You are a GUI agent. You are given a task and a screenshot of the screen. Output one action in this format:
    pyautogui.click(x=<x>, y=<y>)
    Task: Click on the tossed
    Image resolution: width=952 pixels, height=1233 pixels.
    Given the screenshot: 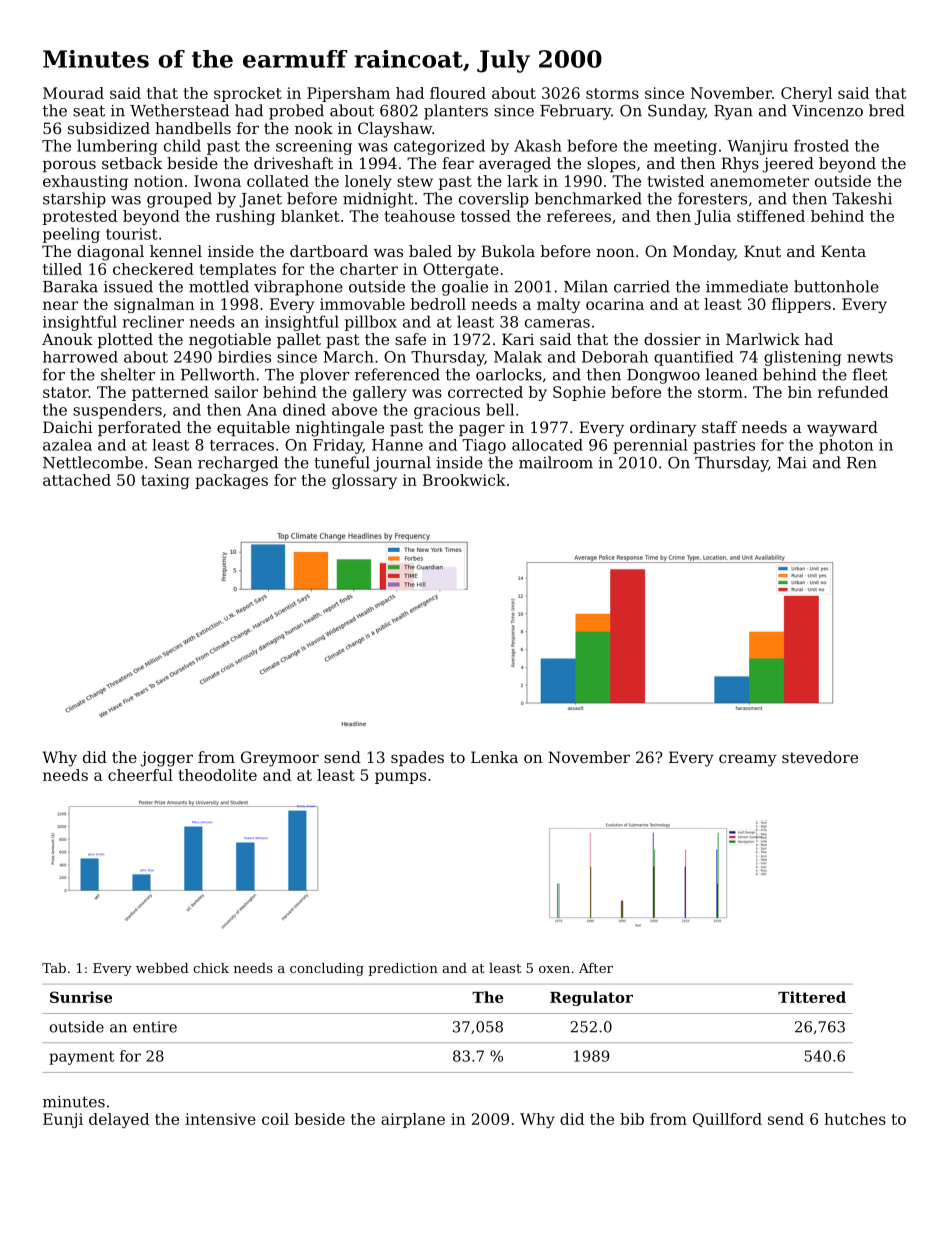 What is the action you would take?
    pyautogui.click(x=486, y=216)
